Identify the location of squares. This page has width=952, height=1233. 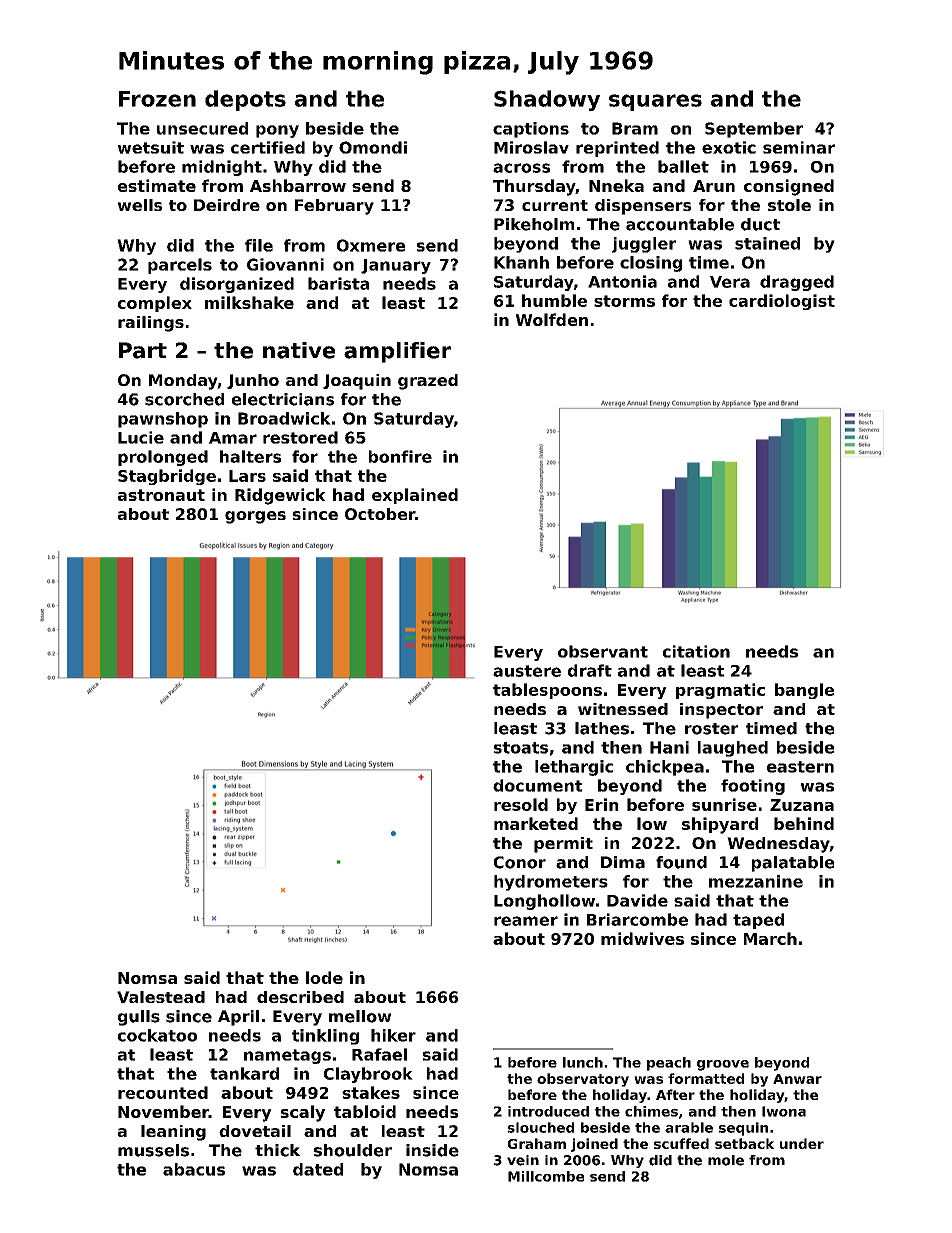
(655, 102).
